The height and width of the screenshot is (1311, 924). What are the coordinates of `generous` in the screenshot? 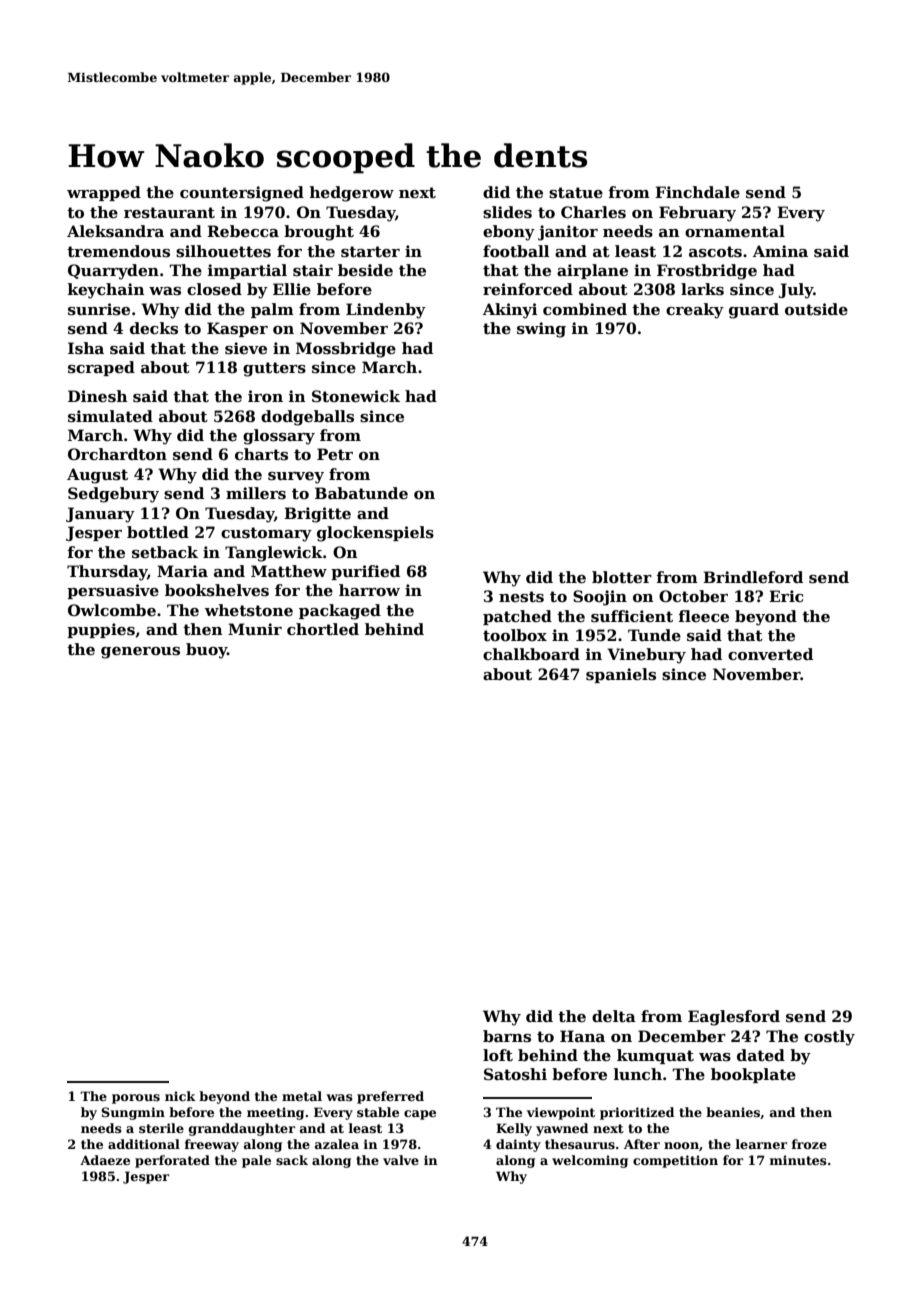 It's located at (140, 653).
